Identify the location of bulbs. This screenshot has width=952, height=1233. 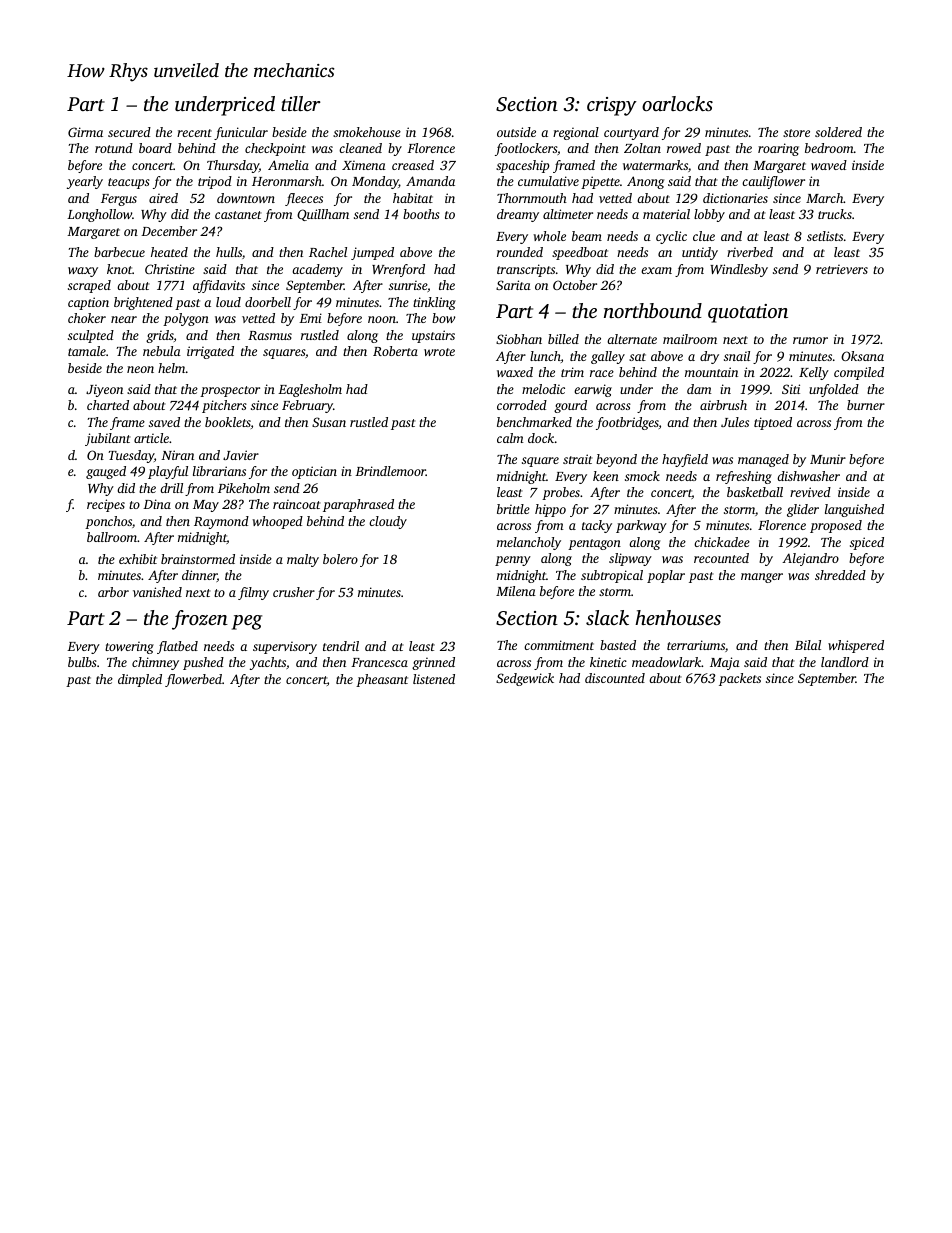
(82, 662).
